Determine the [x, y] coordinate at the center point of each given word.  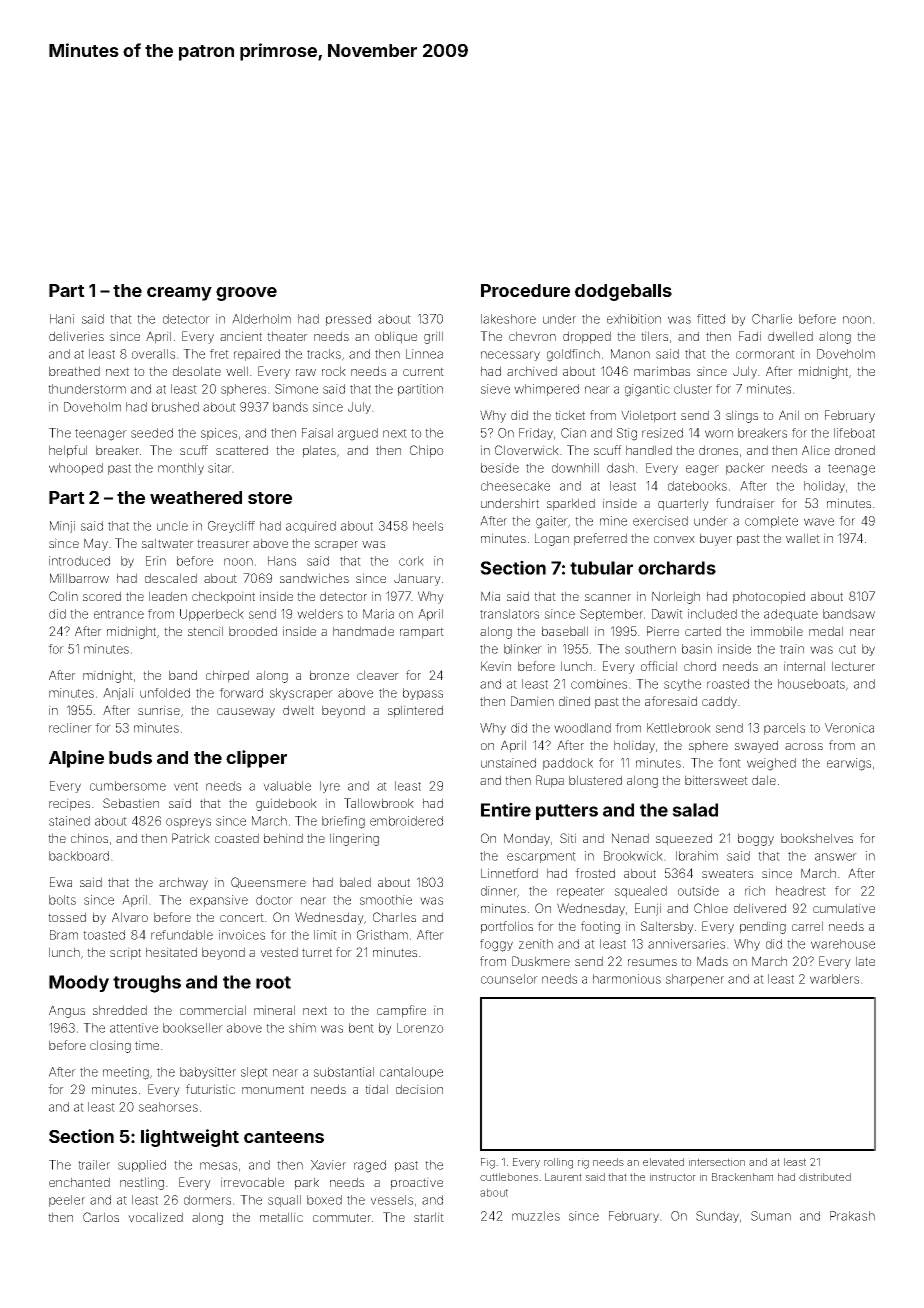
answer [836, 857]
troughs [147, 984]
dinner [499, 891]
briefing [343, 822]
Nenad [630, 838]
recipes [69, 804]
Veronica [849, 728]
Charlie [772, 319]
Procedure [525, 290]
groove [246, 294]
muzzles [536, 1216]
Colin [63, 596]
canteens [284, 1137]
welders [320, 614]
